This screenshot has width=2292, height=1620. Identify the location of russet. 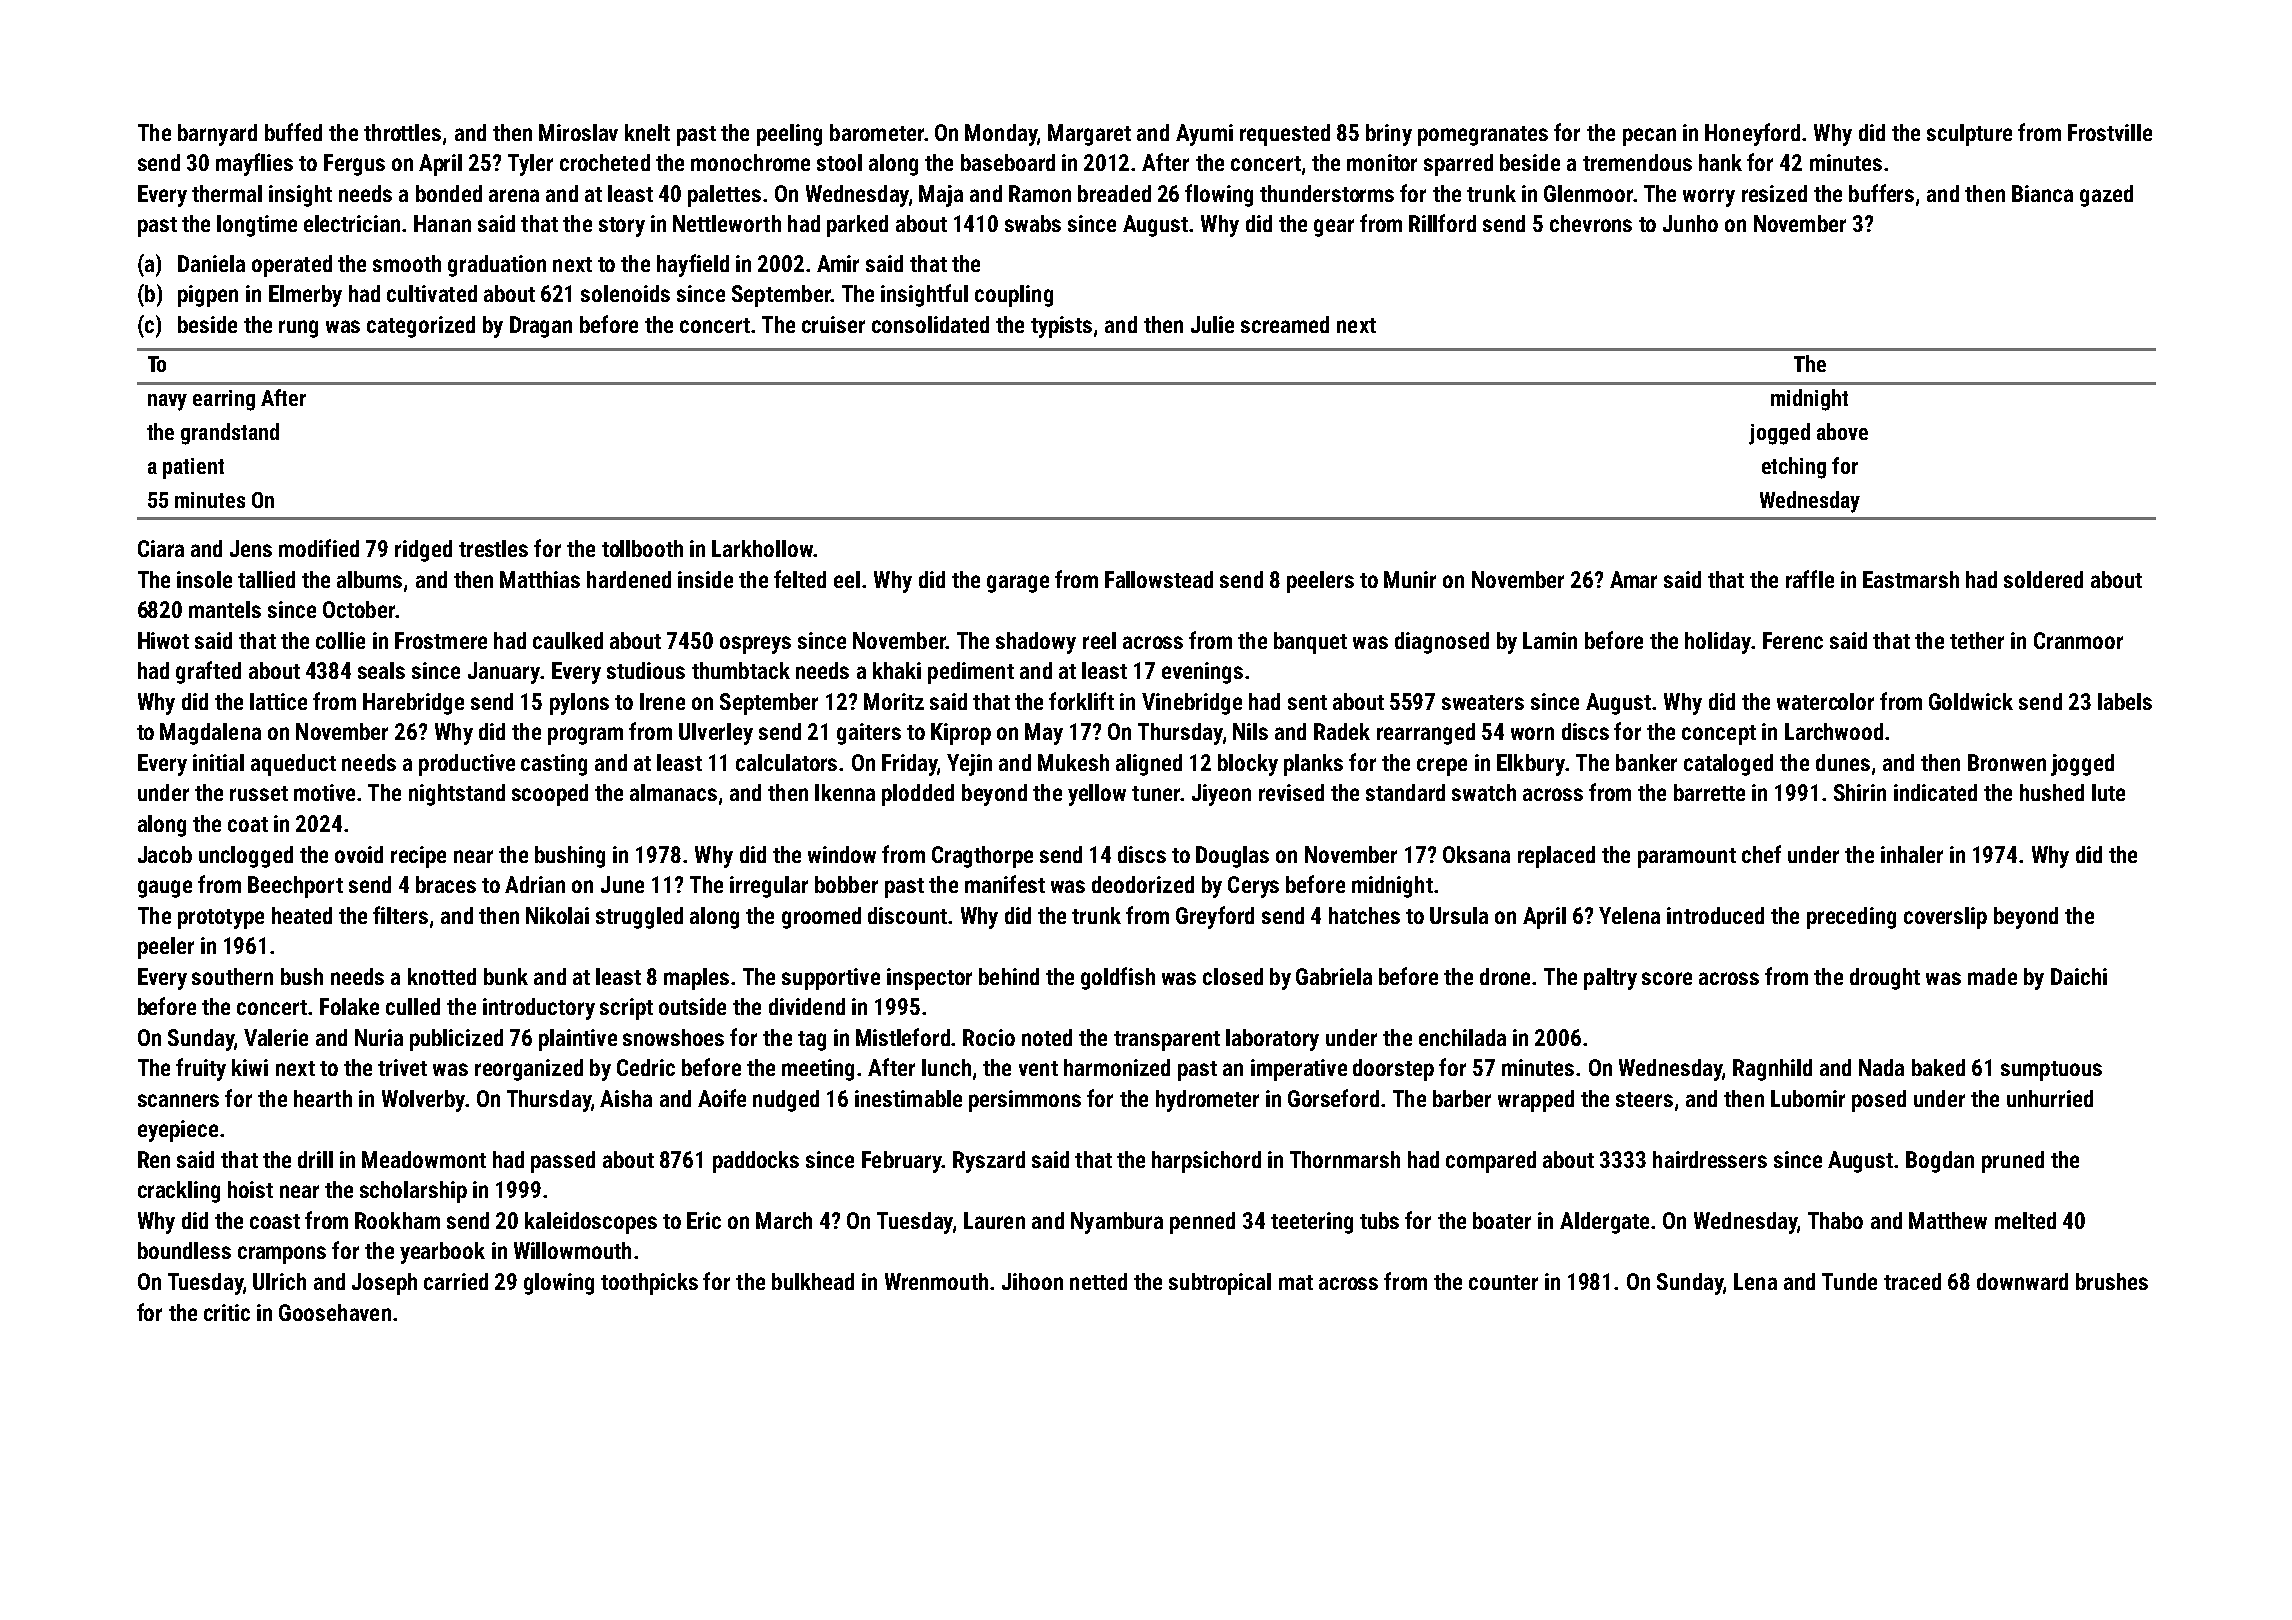
(259, 793).
